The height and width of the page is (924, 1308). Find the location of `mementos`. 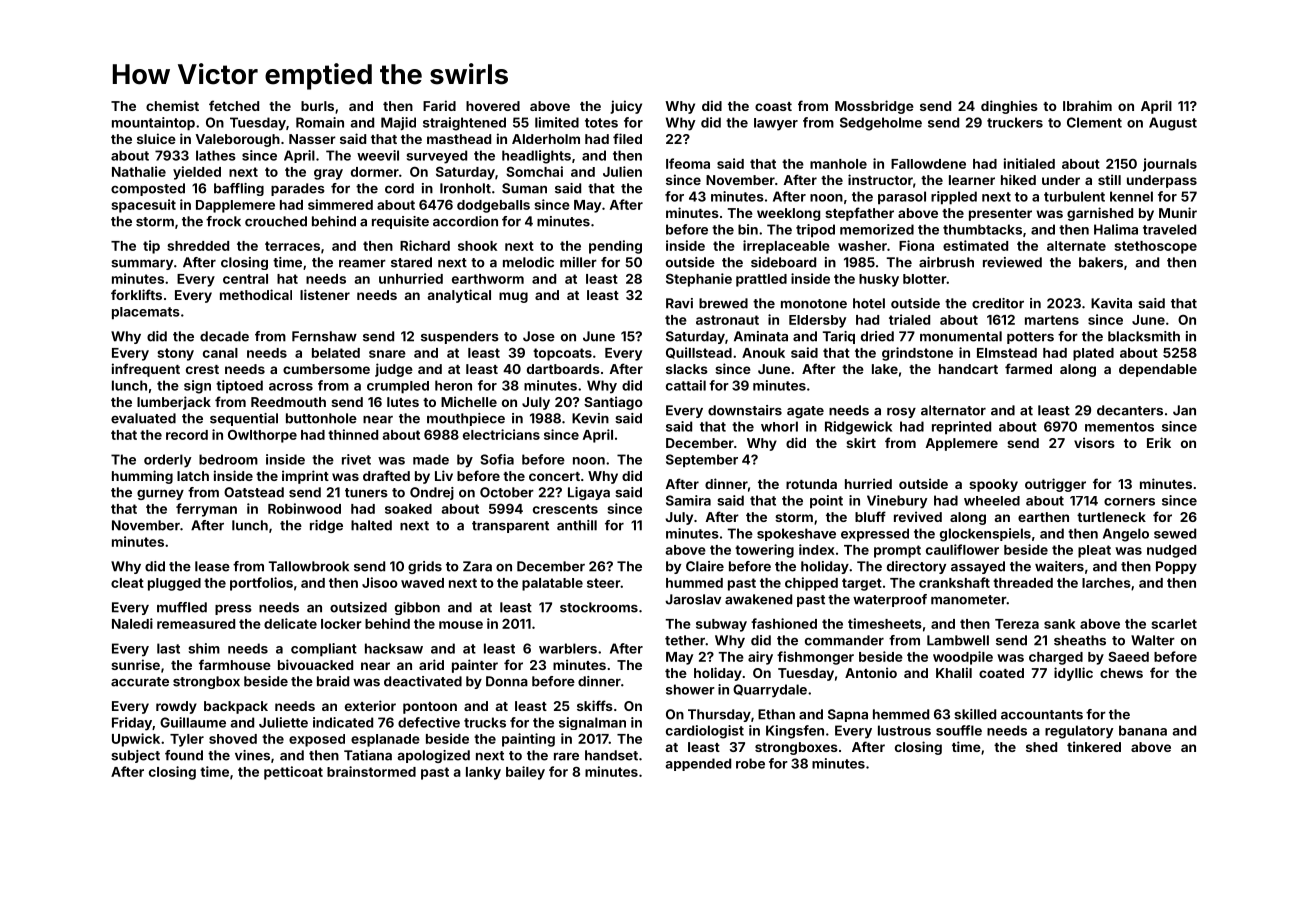

mementos is located at coordinates (1119, 427).
